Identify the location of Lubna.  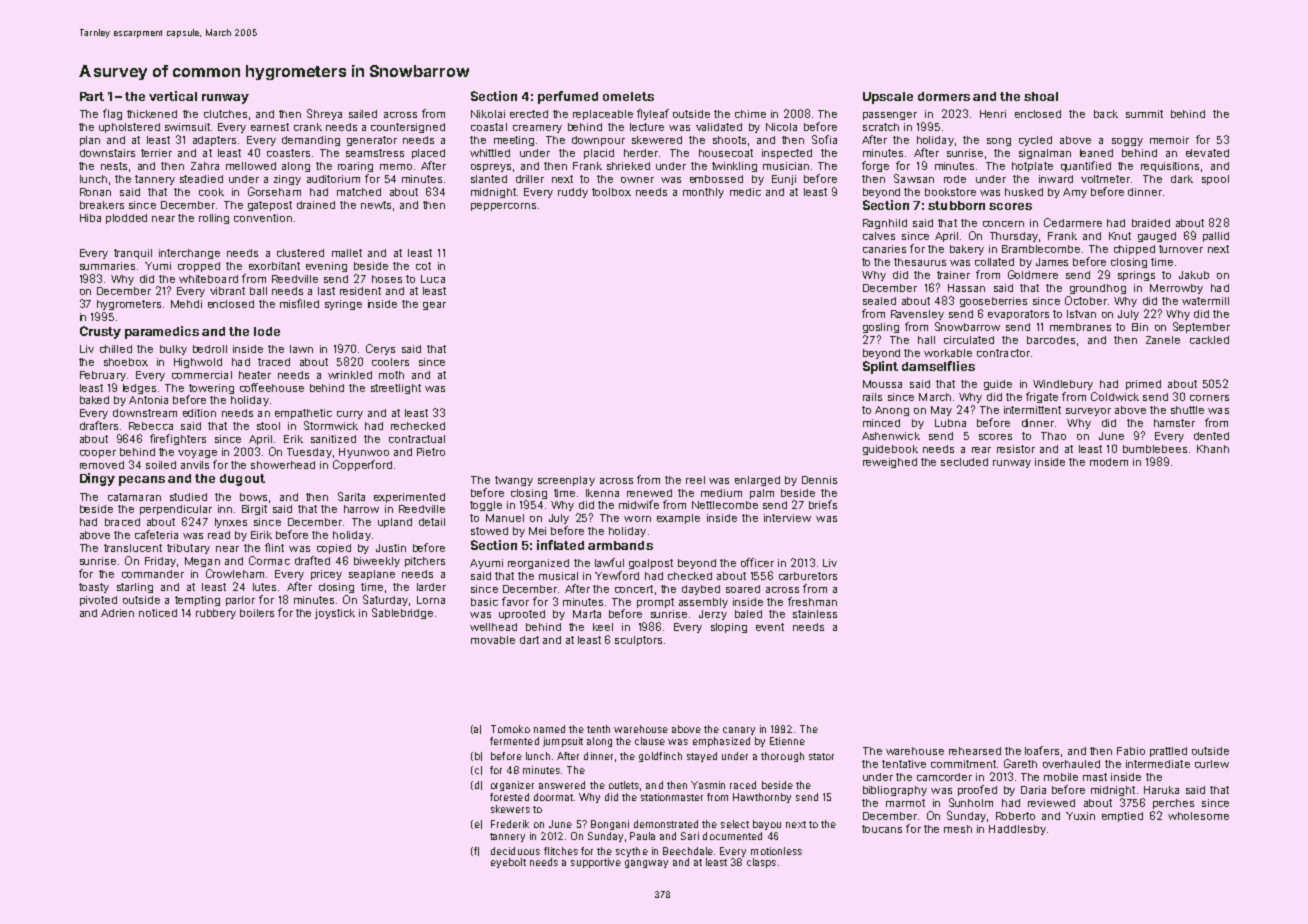
(950, 423).
